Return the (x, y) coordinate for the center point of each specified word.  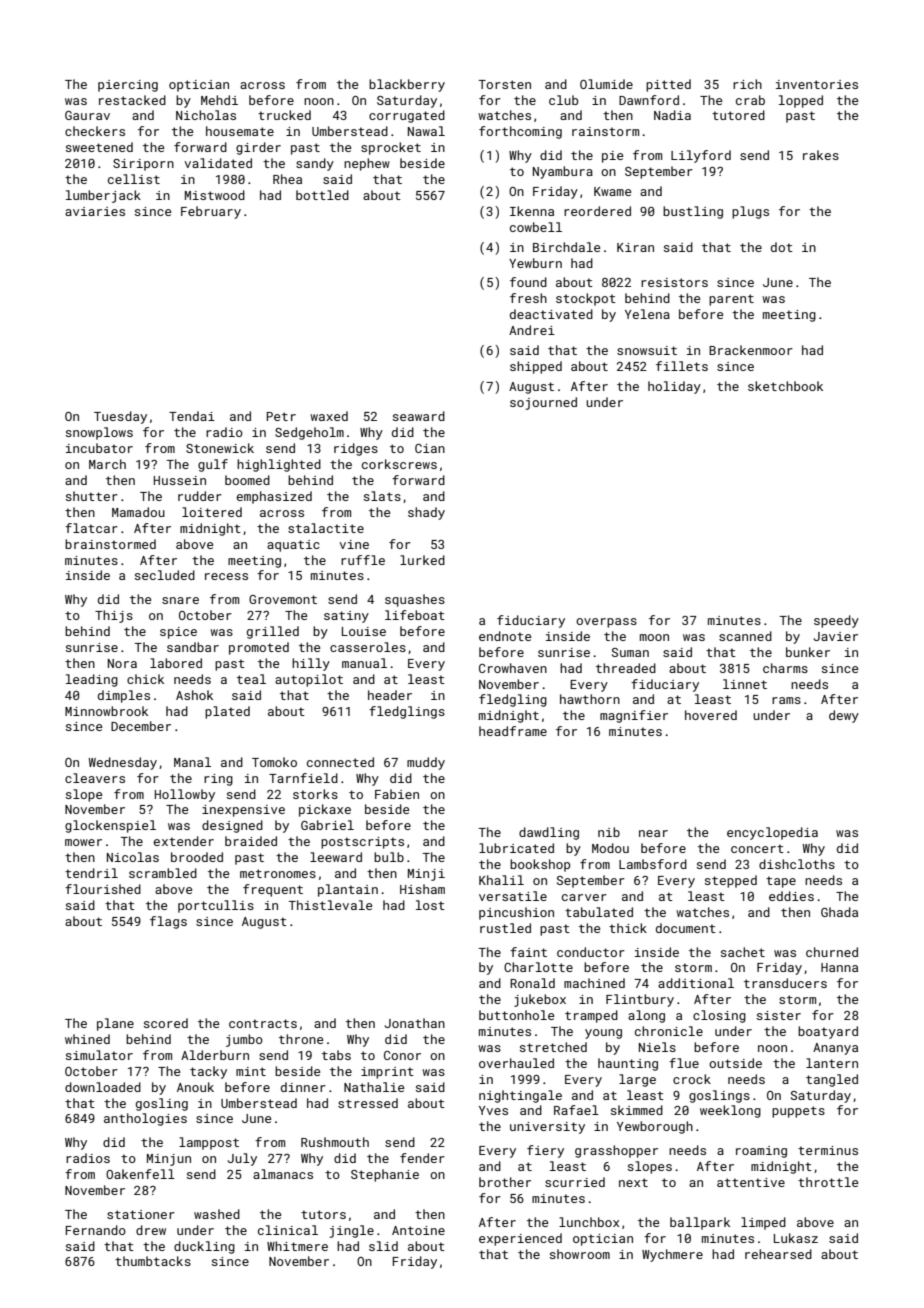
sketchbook (785, 386)
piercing (128, 86)
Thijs (114, 616)
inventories (817, 84)
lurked (422, 560)
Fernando (96, 1230)
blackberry (407, 85)
